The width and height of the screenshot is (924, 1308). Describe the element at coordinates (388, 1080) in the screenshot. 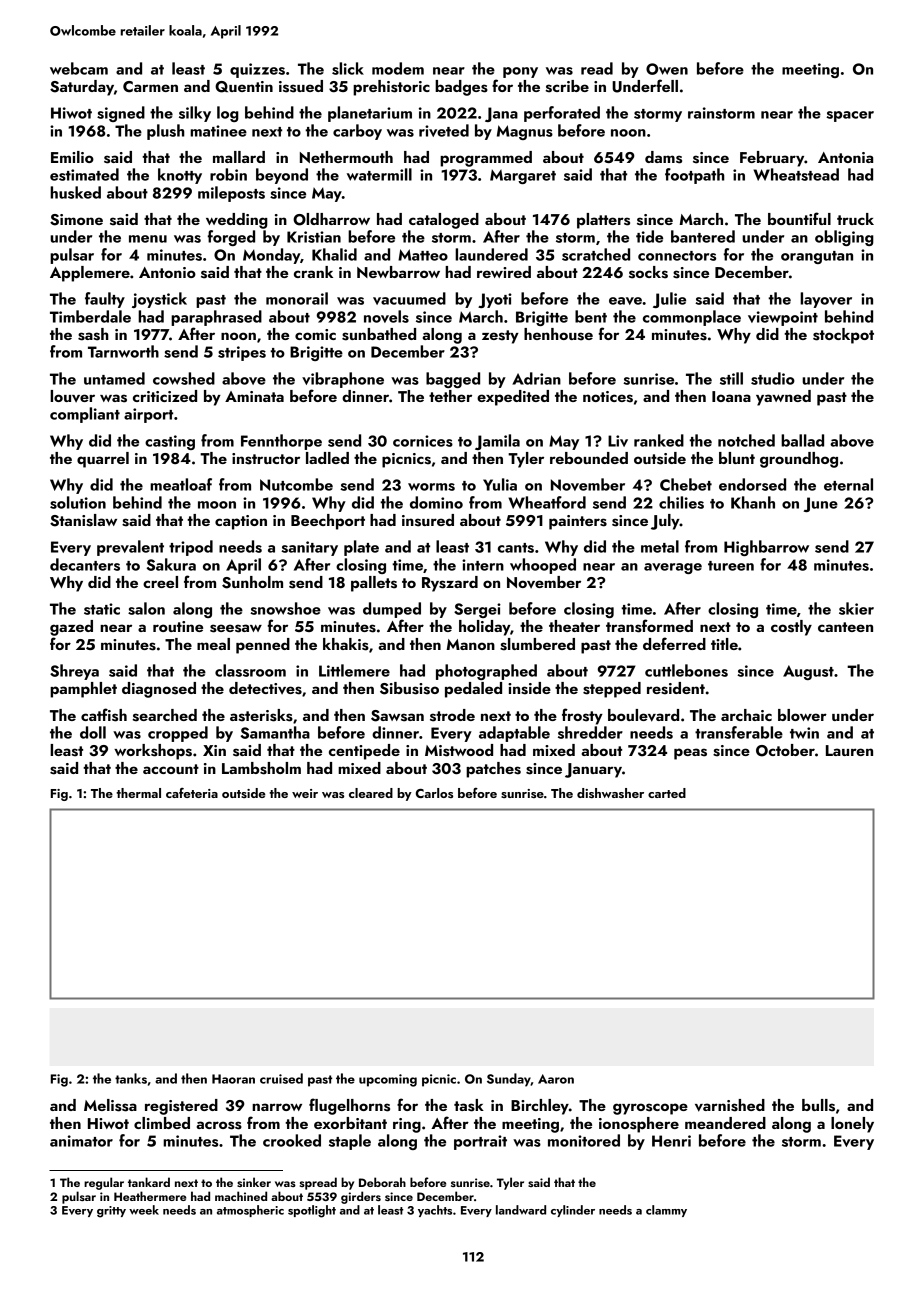

I see `upcoming` at that location.
